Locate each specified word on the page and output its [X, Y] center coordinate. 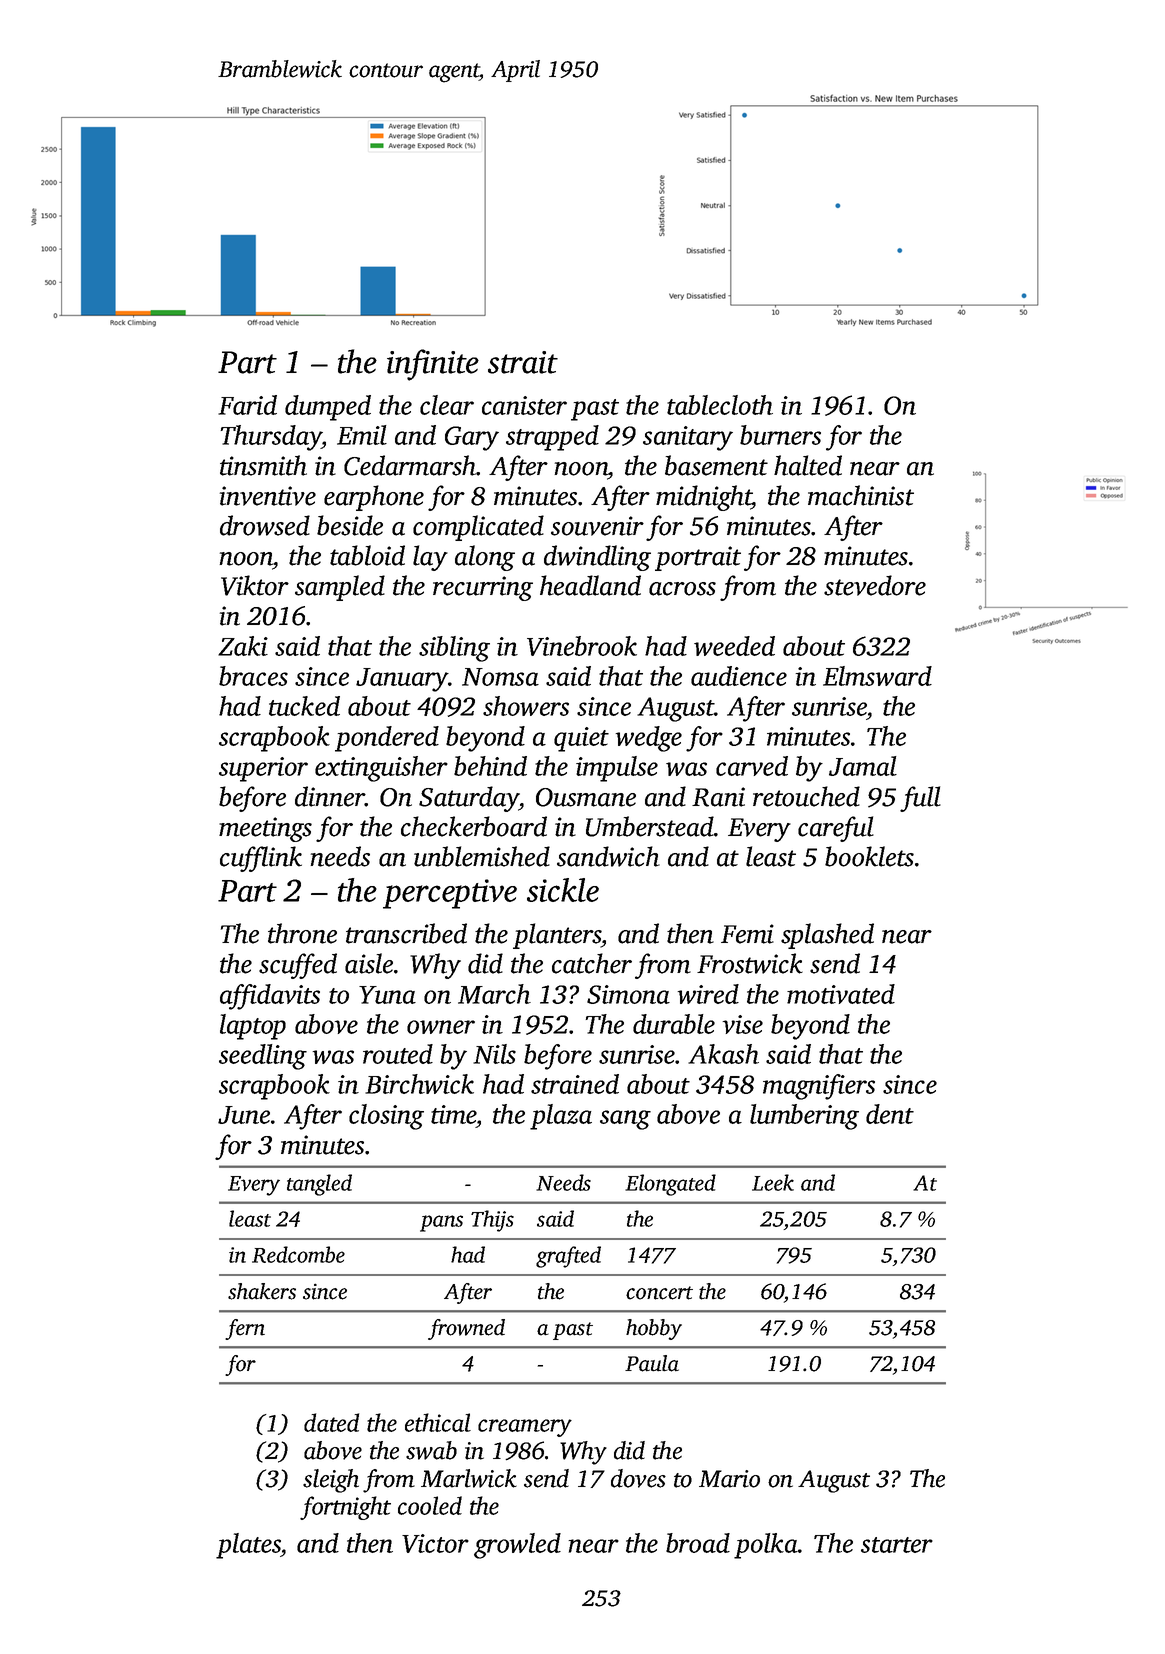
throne [302, 933]
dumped [328, 408]
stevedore [875, 585]
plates [248, 1546]
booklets [869, 856]
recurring [483, 588]
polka [766, 1546]
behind [490, 766]
